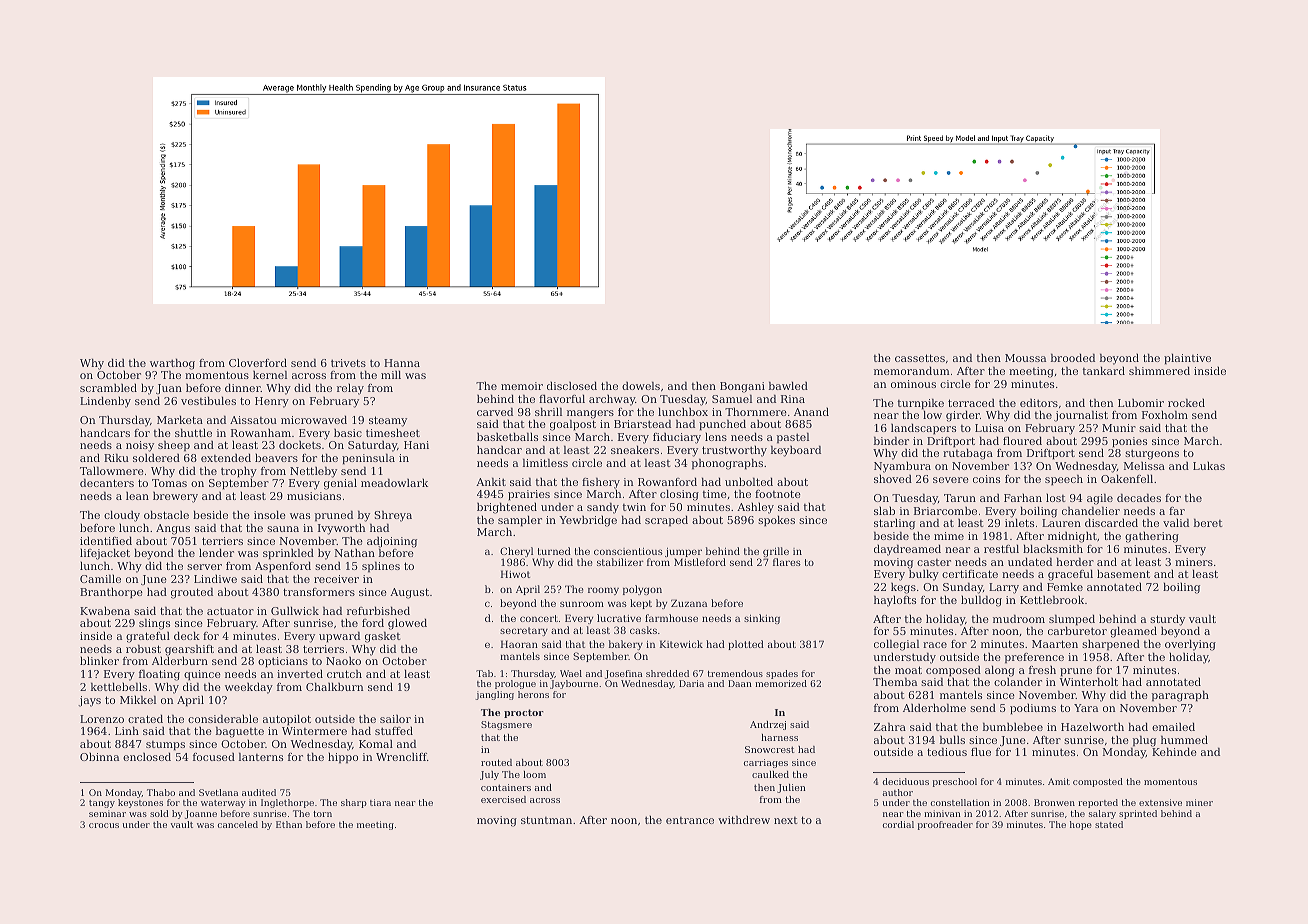  I want to click on prairies, so click(529, 495).
